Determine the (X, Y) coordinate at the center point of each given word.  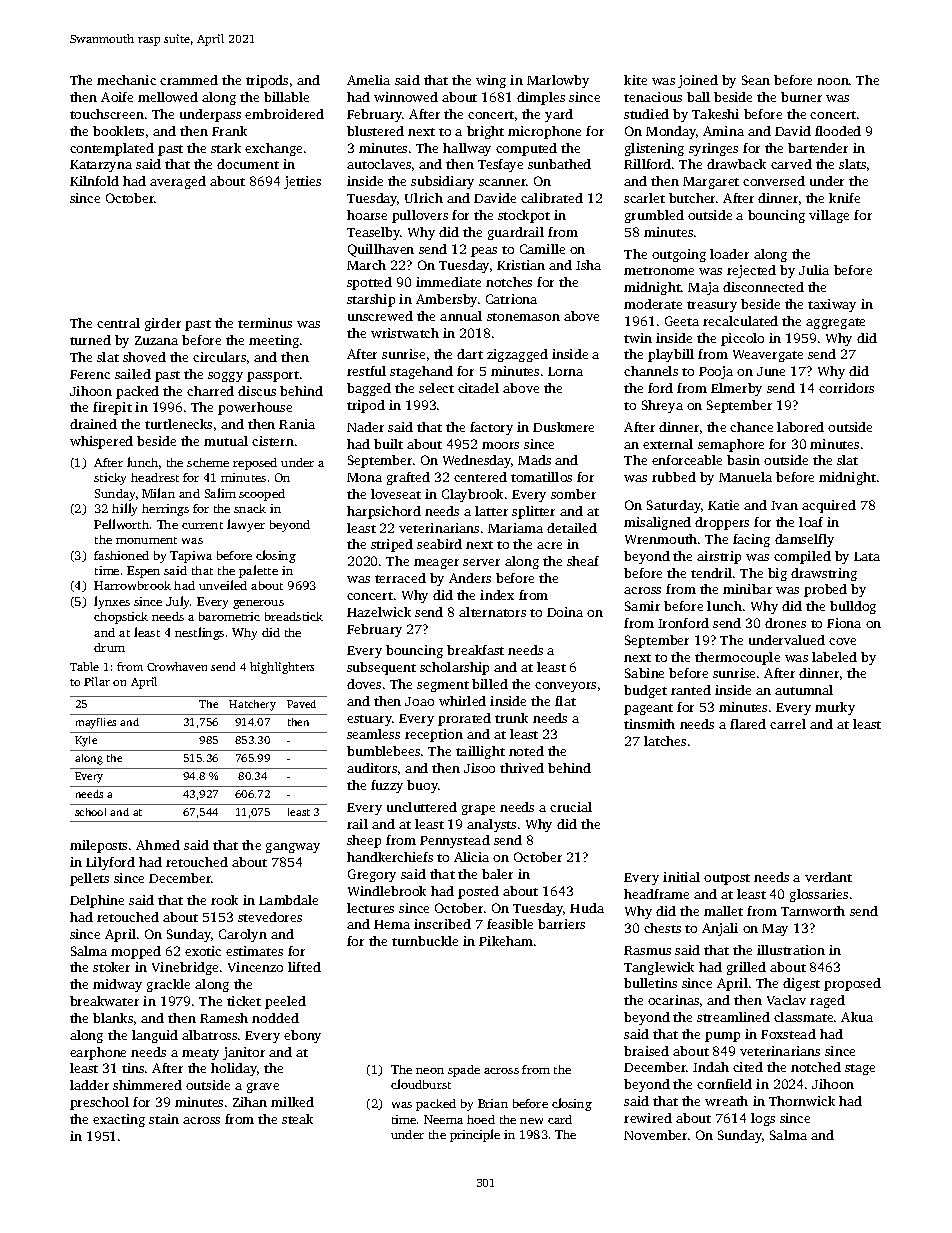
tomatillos (541, 477)
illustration (791, 950)
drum (109, 647)
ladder (89, 1085)
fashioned (121, 555)
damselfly (804, 540)
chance (751, 427)
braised (646, 1051)
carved (791, 164)
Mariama (515, 528)
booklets (118, 131)
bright (485, 132)
